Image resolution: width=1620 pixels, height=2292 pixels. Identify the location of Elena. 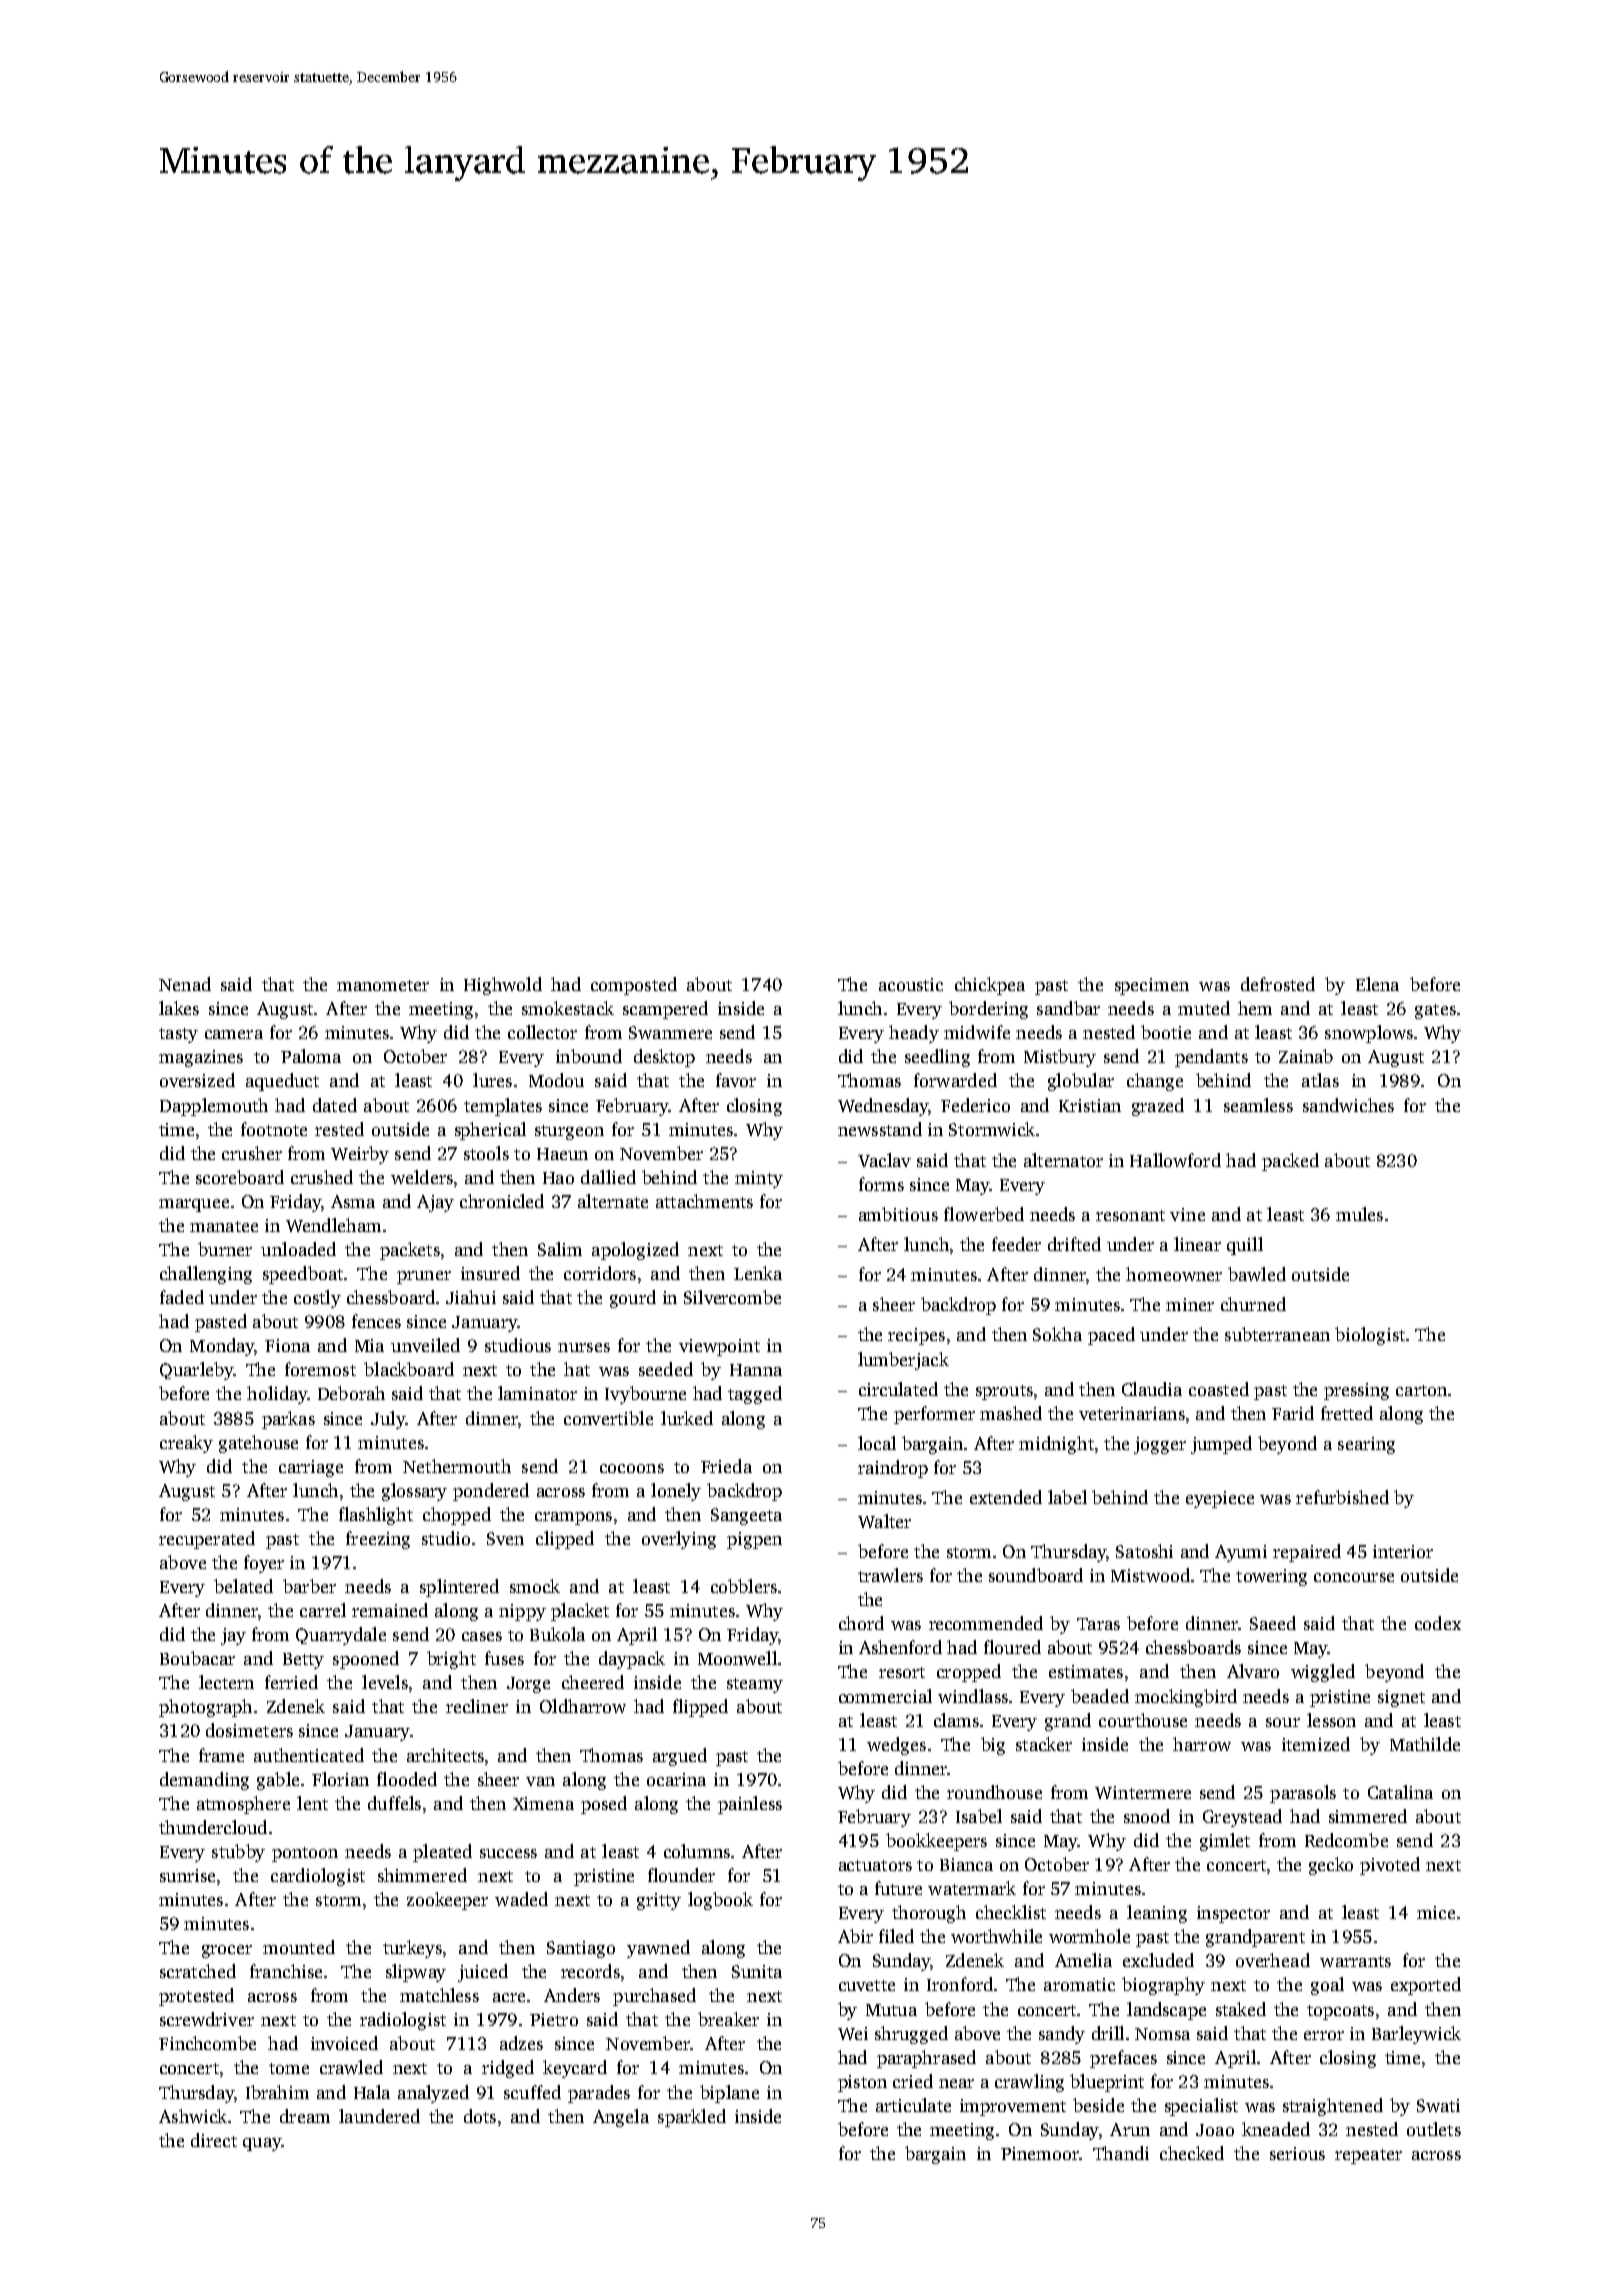
(1377, 984).
